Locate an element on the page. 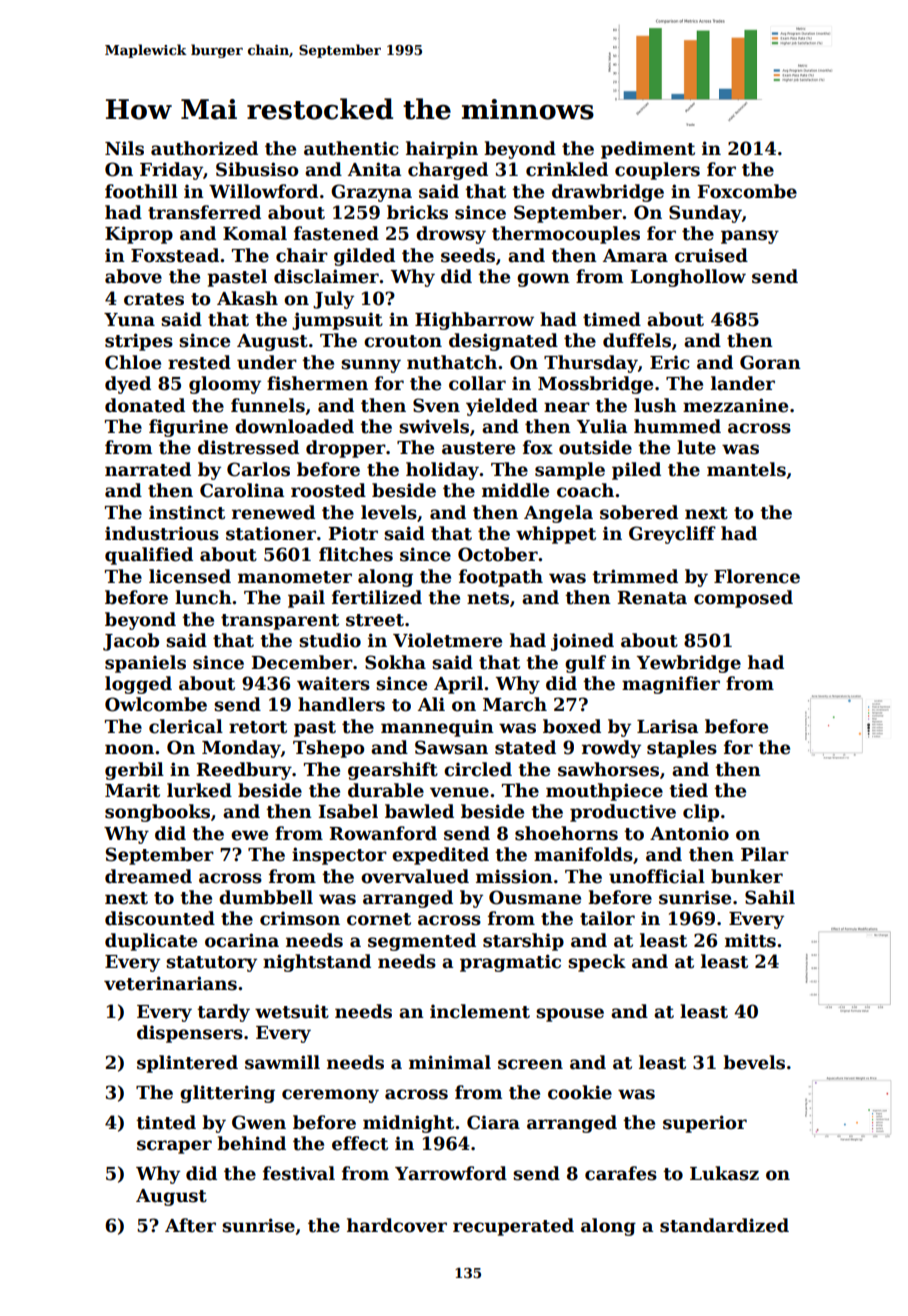 This page has width=908, height=1316. jumpsuit is located at coordinates (337, 321).
